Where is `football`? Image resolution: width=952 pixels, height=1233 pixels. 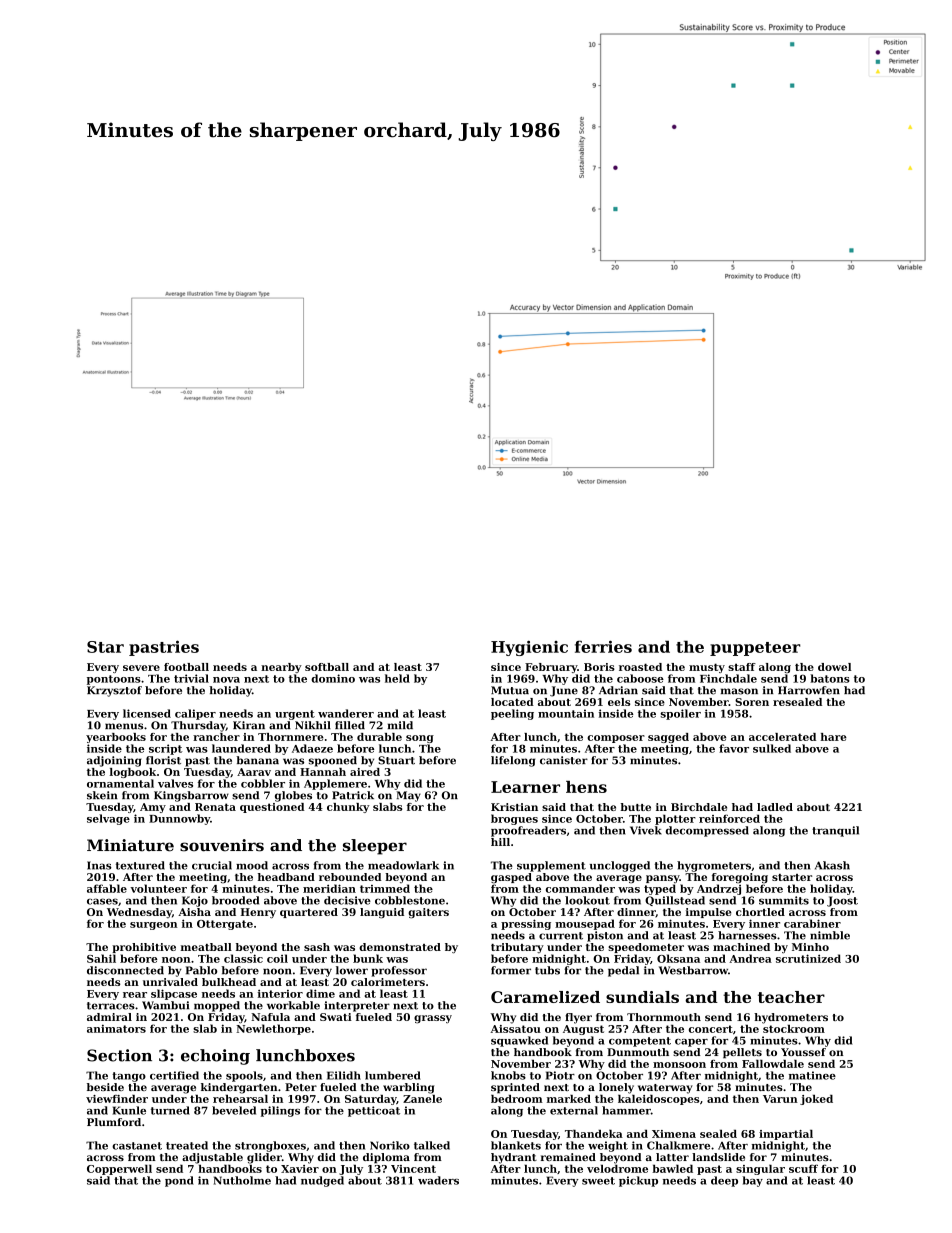 football is located at coordinates (186, 667).
